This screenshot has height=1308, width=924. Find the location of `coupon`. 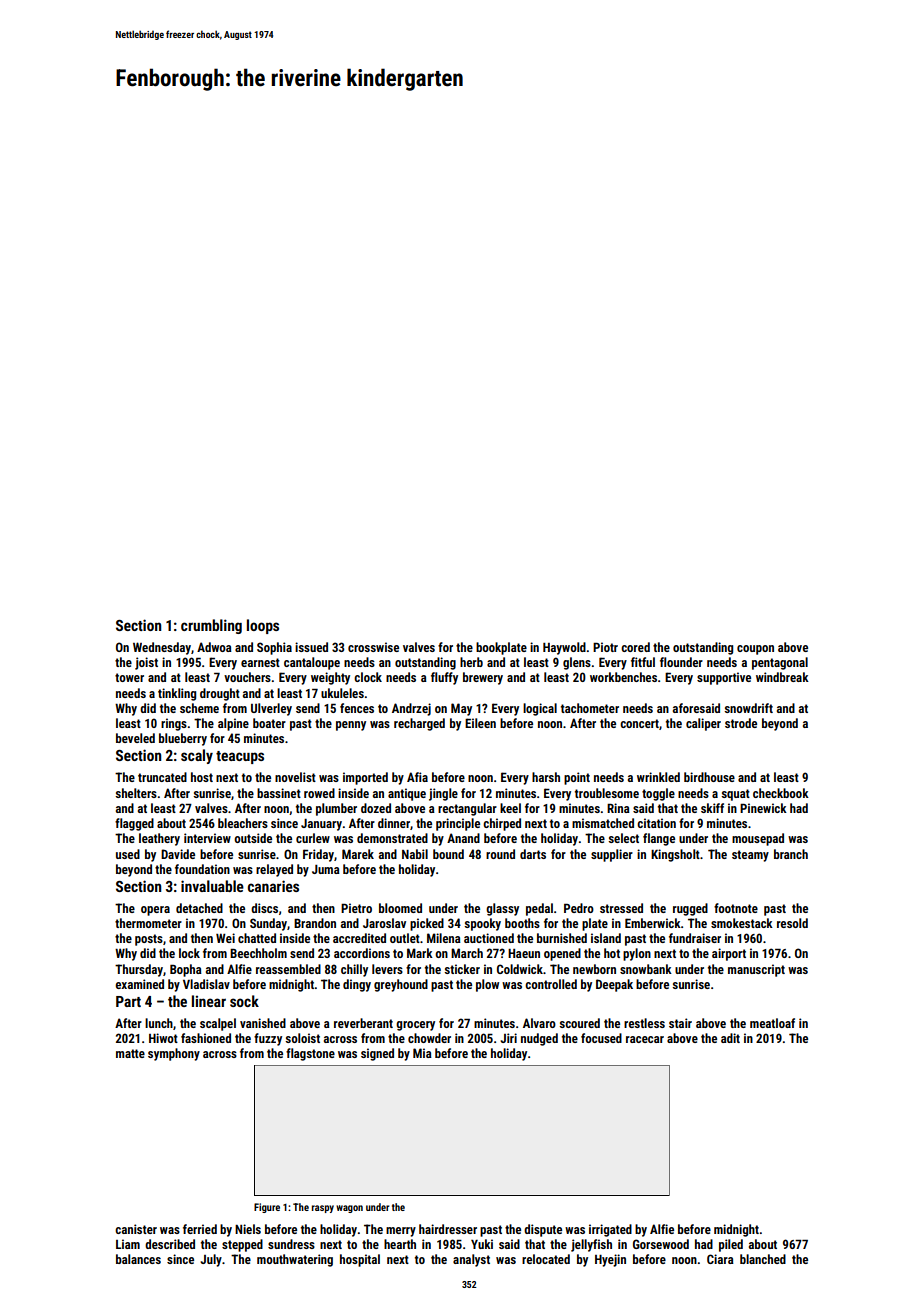

coupon is located at coordinates (755, 650).
